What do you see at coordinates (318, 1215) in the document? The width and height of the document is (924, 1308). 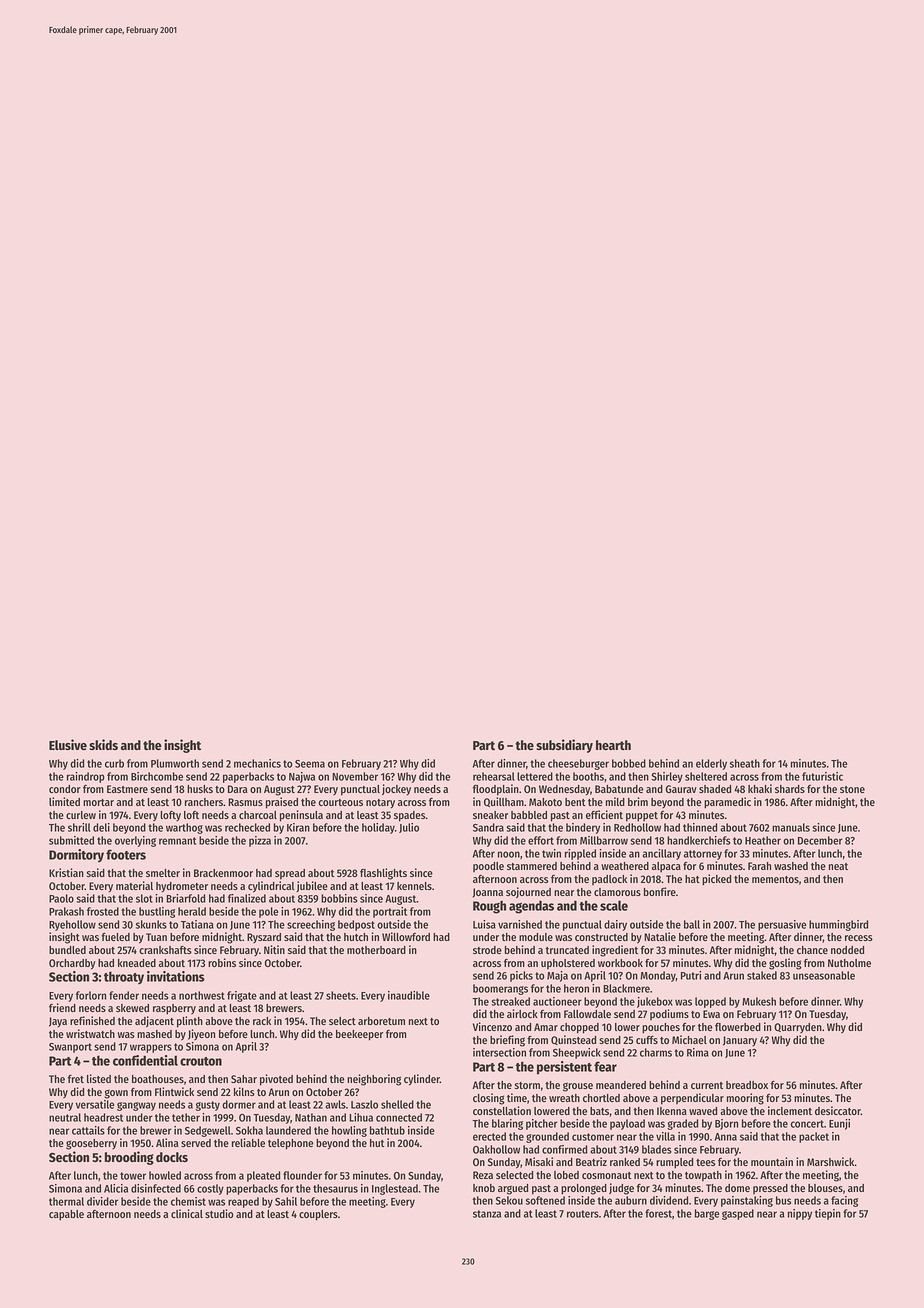 I see `couplers` at bounding box center [318, 1215].
